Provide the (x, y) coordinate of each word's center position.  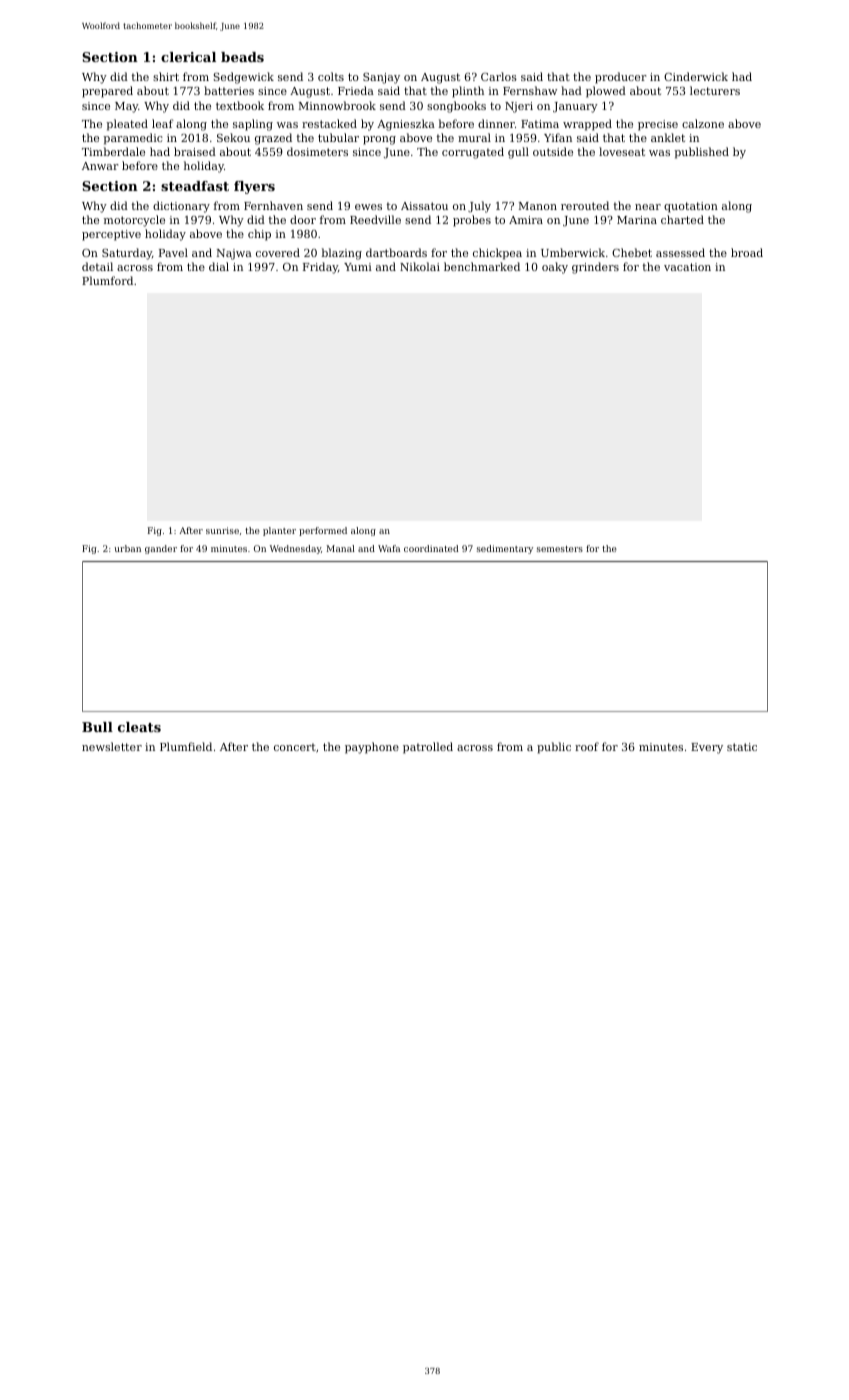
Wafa (389, 548)
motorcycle (134, 221)
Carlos (499, 76)
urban (128, 548)
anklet (668, 137)
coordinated (431, 548)
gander (161, 549)
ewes (368, 207)
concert (295, 747)
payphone (372, 748)
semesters (560, 549)
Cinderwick (696, 76)
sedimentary (505, 549)
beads (242, 57)
